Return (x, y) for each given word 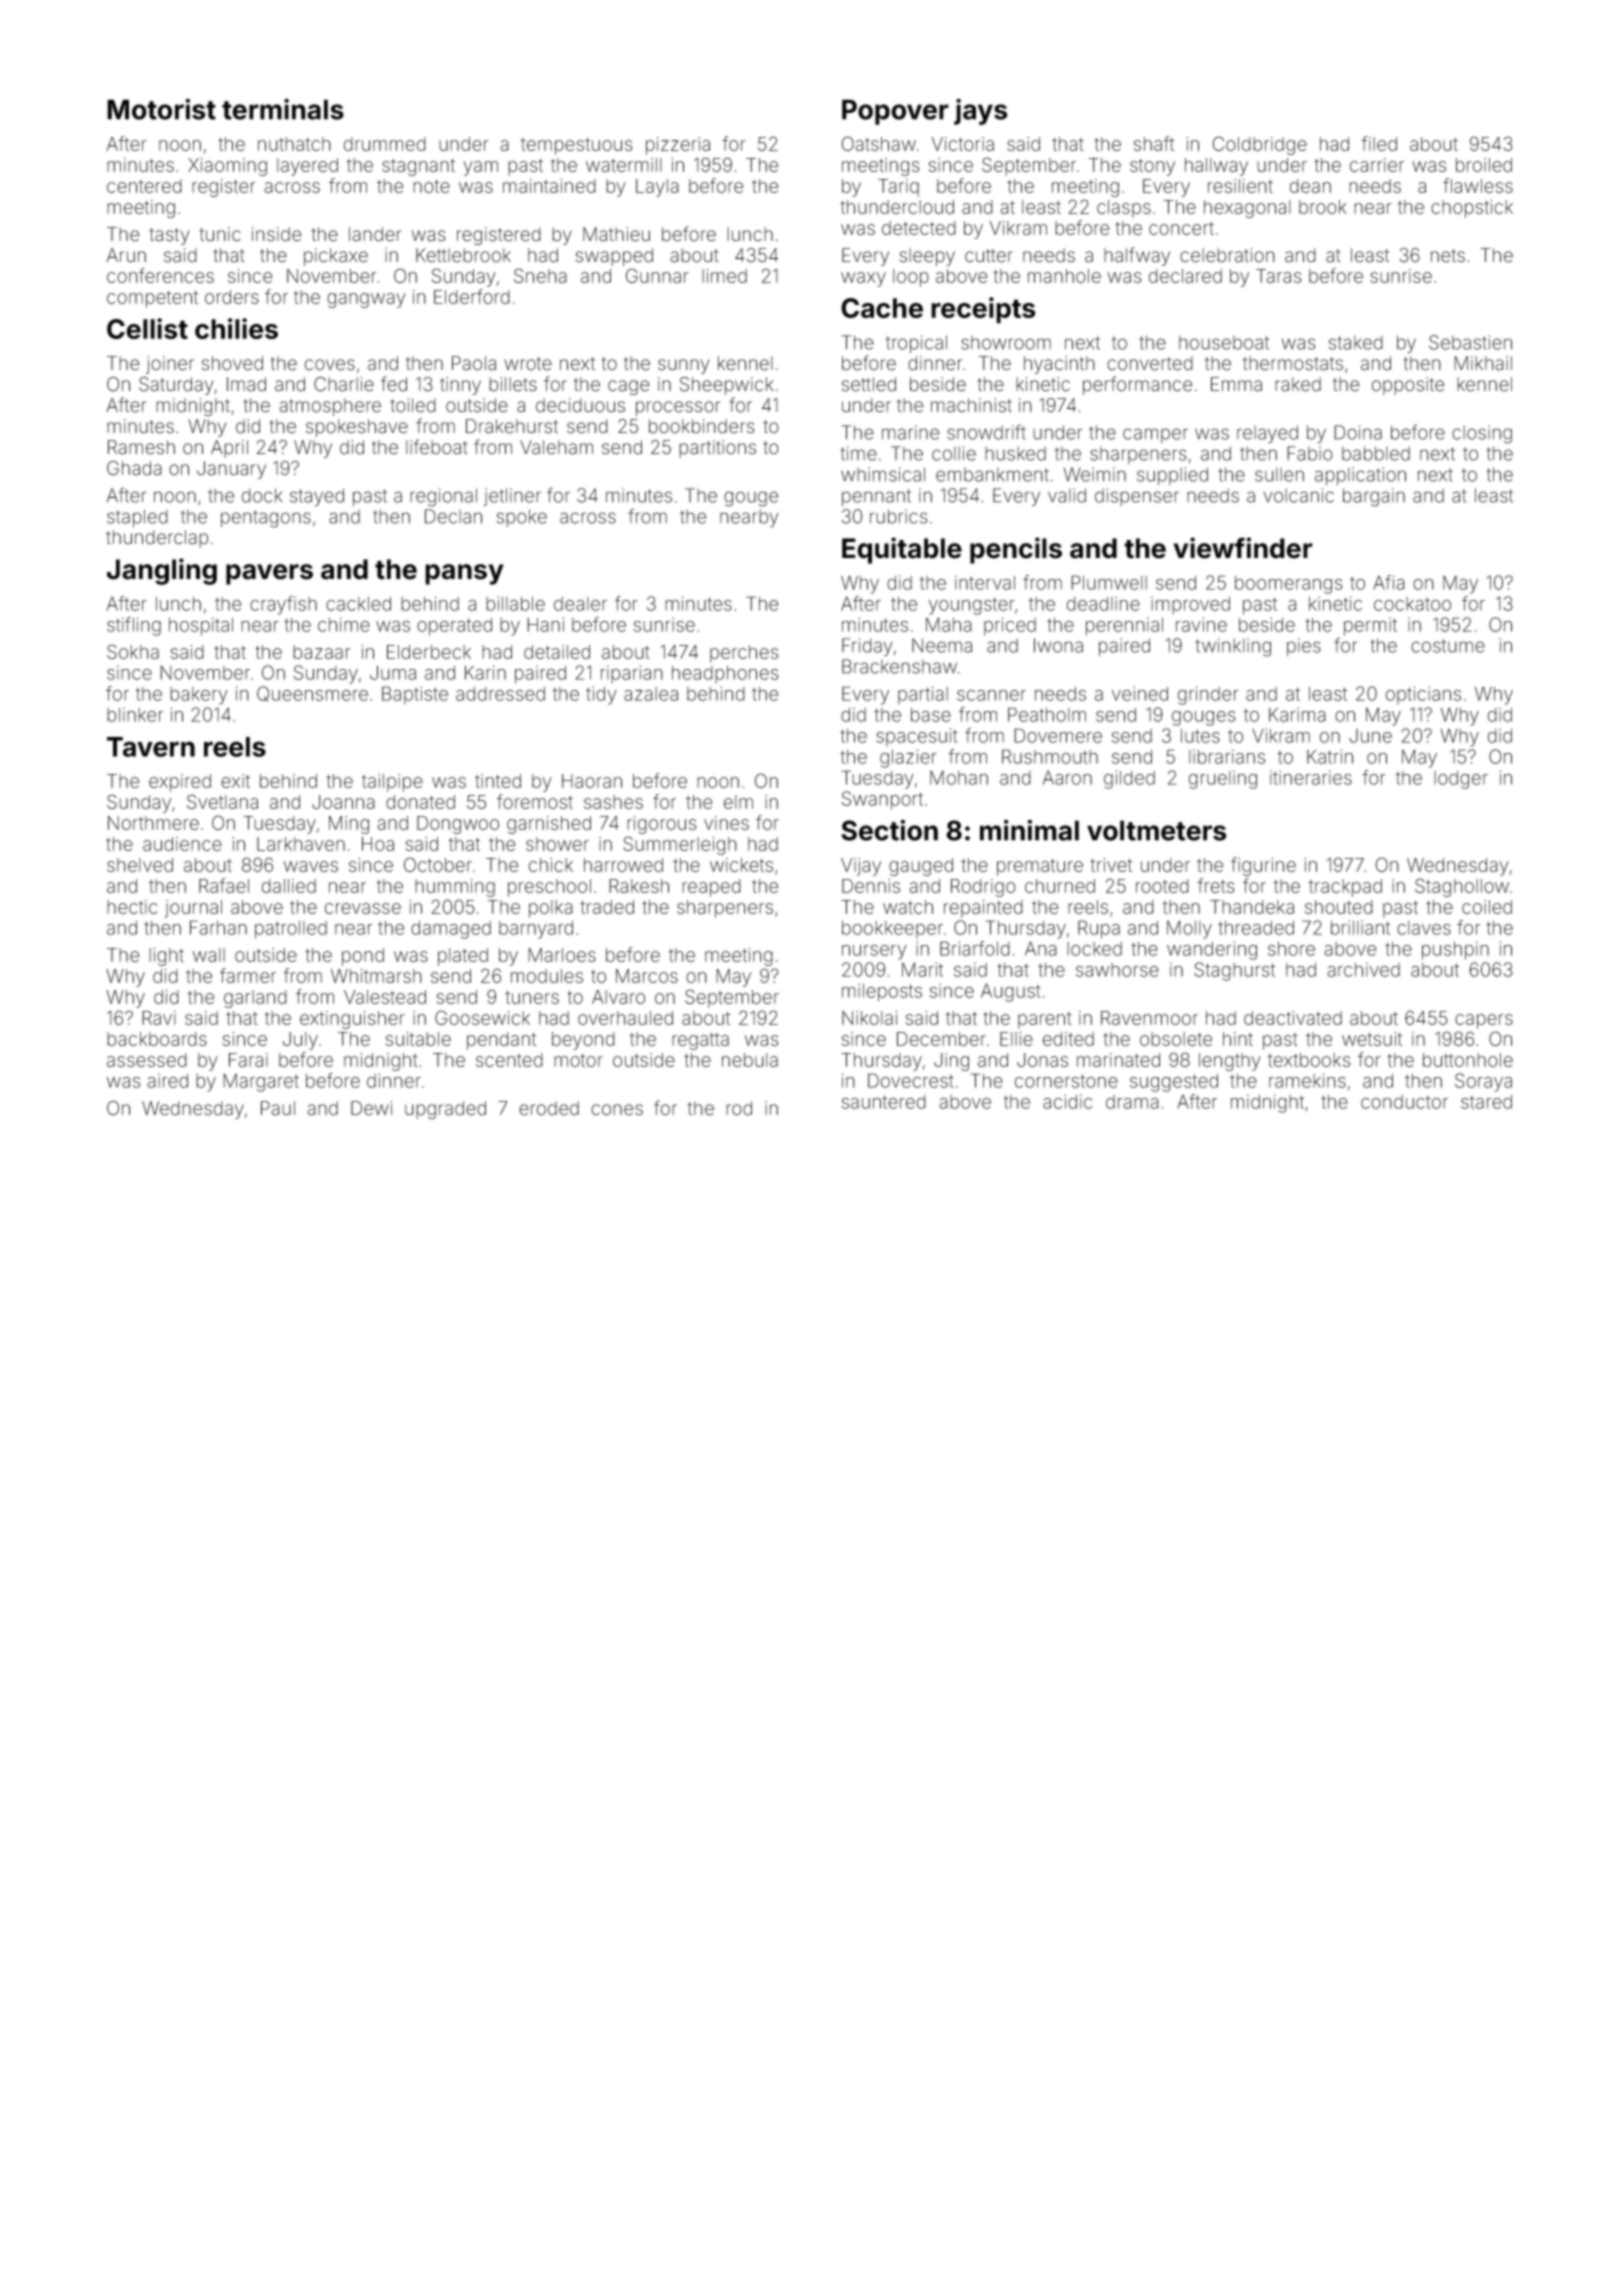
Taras (1278, 276)
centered (144, 186)
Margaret (261, 1082)
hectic (132, 907)
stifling (134, 626)
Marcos (647, 976)
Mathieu (616, 234)
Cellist (147, 328)
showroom (1006, 342)
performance (1138, 385)
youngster (972, 606)
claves (1424, 928)
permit (1370, 626)
